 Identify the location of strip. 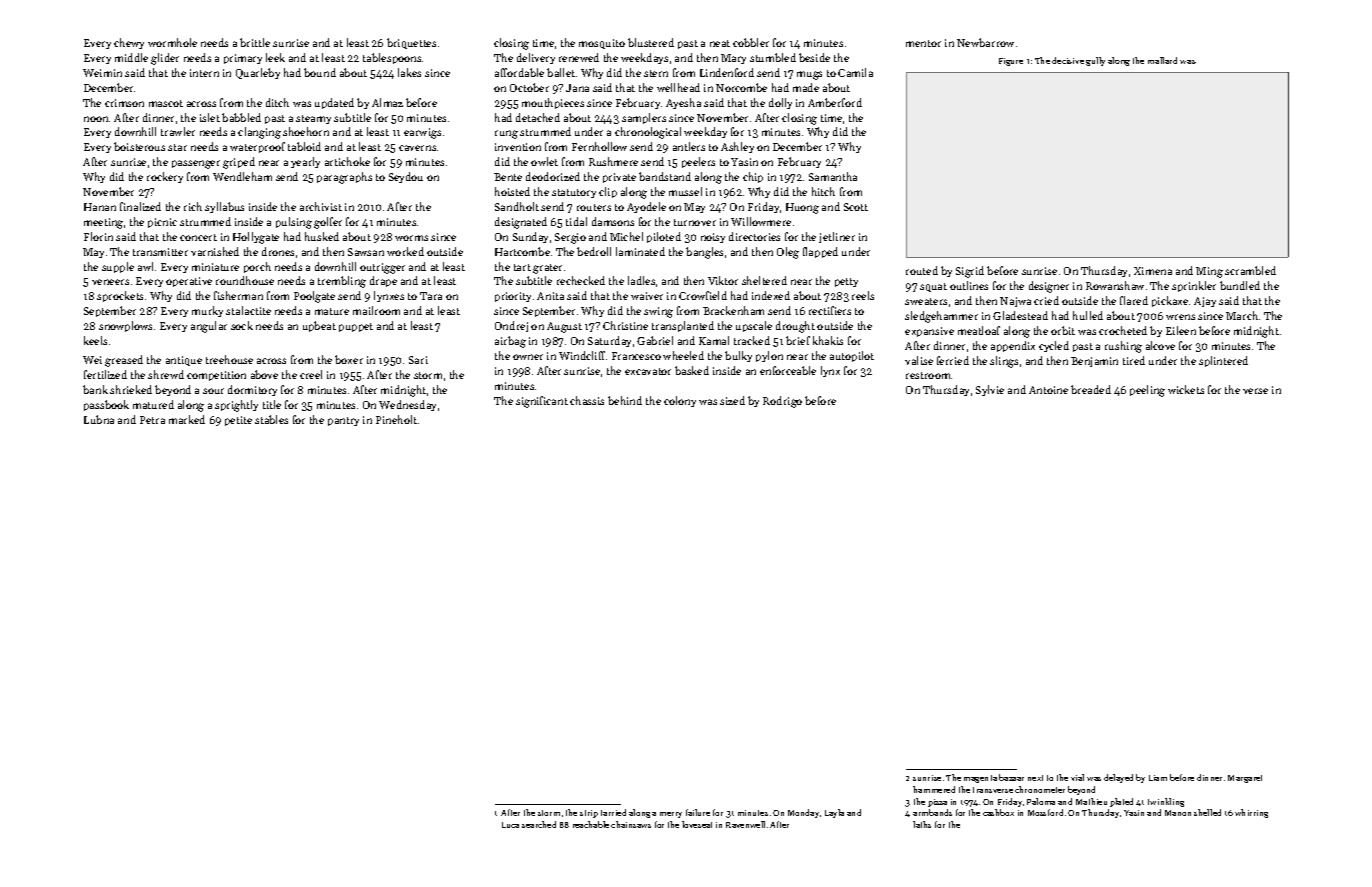
(589, 814).
